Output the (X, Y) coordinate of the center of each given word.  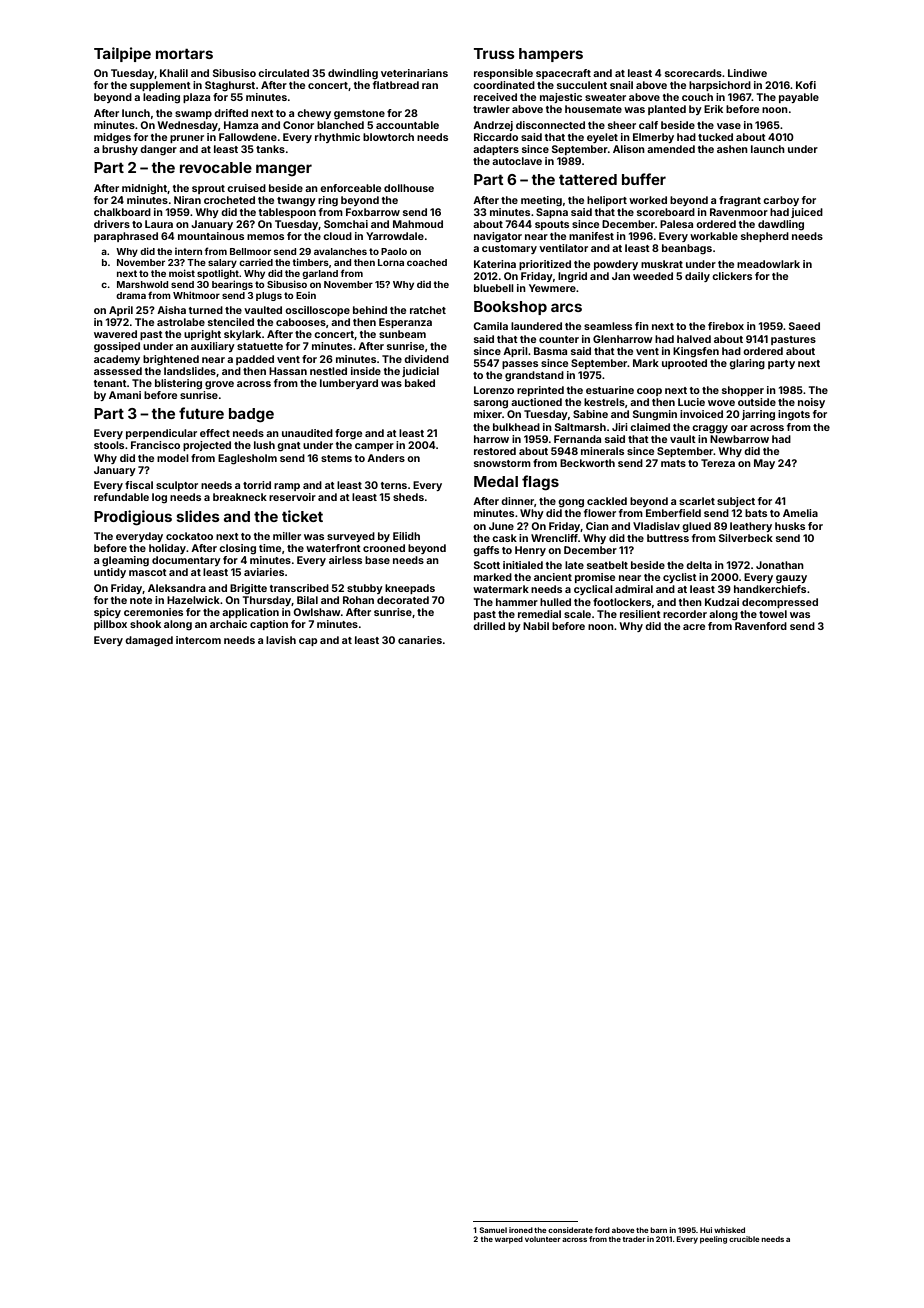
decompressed (780, 603)
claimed (650, 427)
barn (658, 1230)
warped (509, 1240)
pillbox (110, 625)
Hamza (241, 125)
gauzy (791, 579)
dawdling (781, 225)
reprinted (540, 391)
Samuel (493, 1230)
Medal (496, 481)
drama (131, 295)
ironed (521, 1230)
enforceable (350, 188)
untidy (110, 573)
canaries (420, 640)
